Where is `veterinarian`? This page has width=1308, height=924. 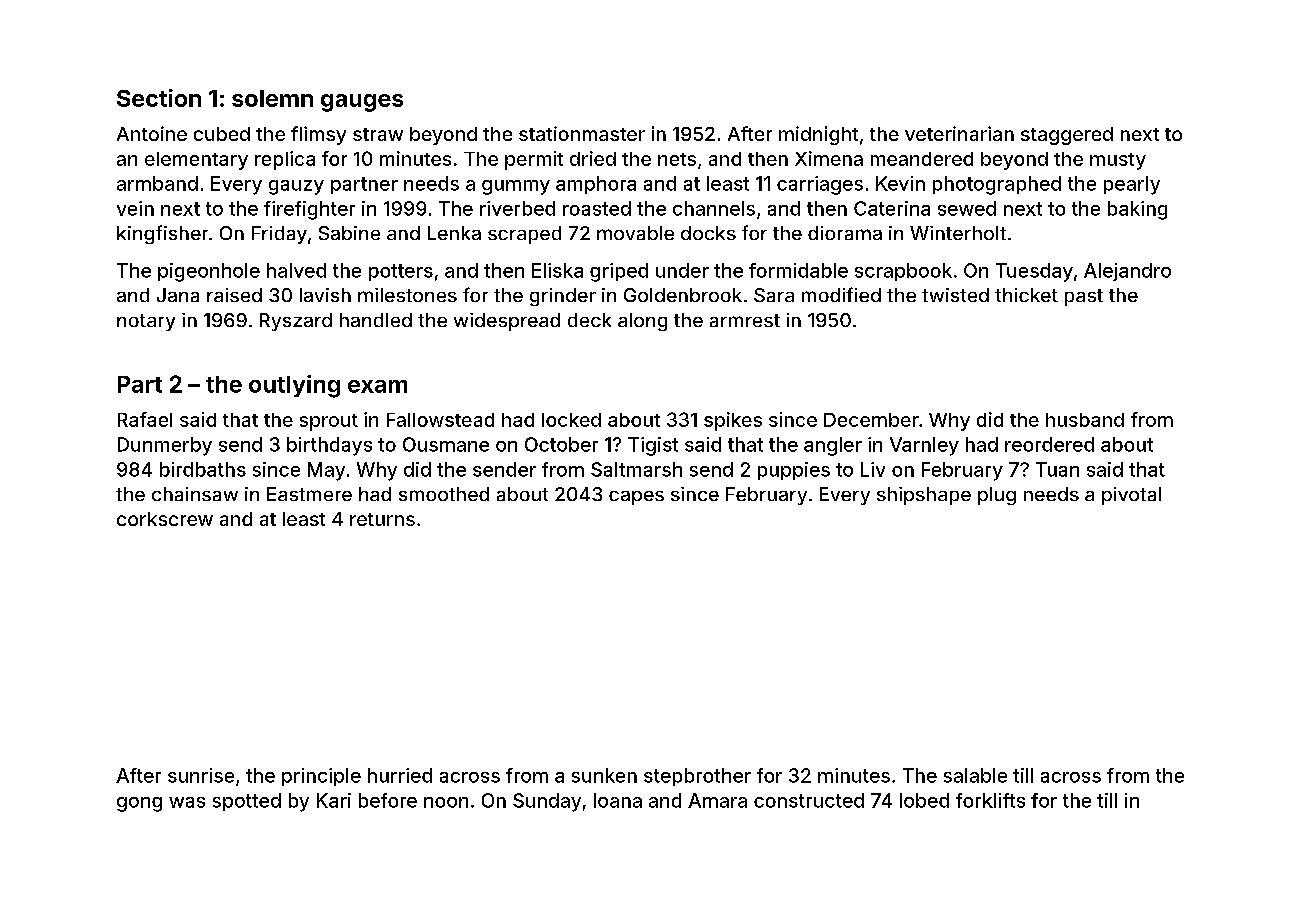 veterinarian is located at coordinates (959, 133).
